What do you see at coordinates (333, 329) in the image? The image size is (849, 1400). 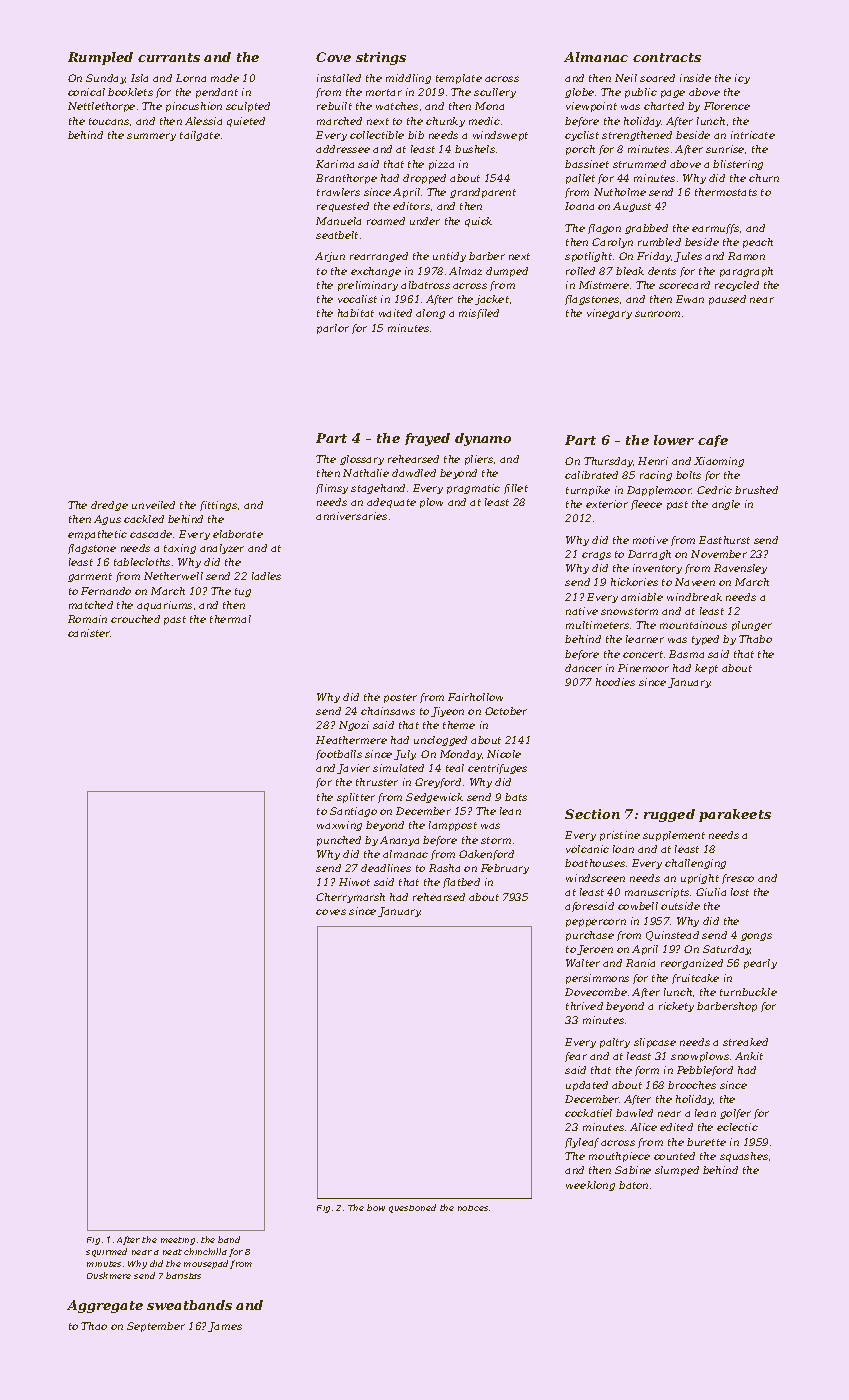 I see `parlor` at bounding box center [333, 329].
